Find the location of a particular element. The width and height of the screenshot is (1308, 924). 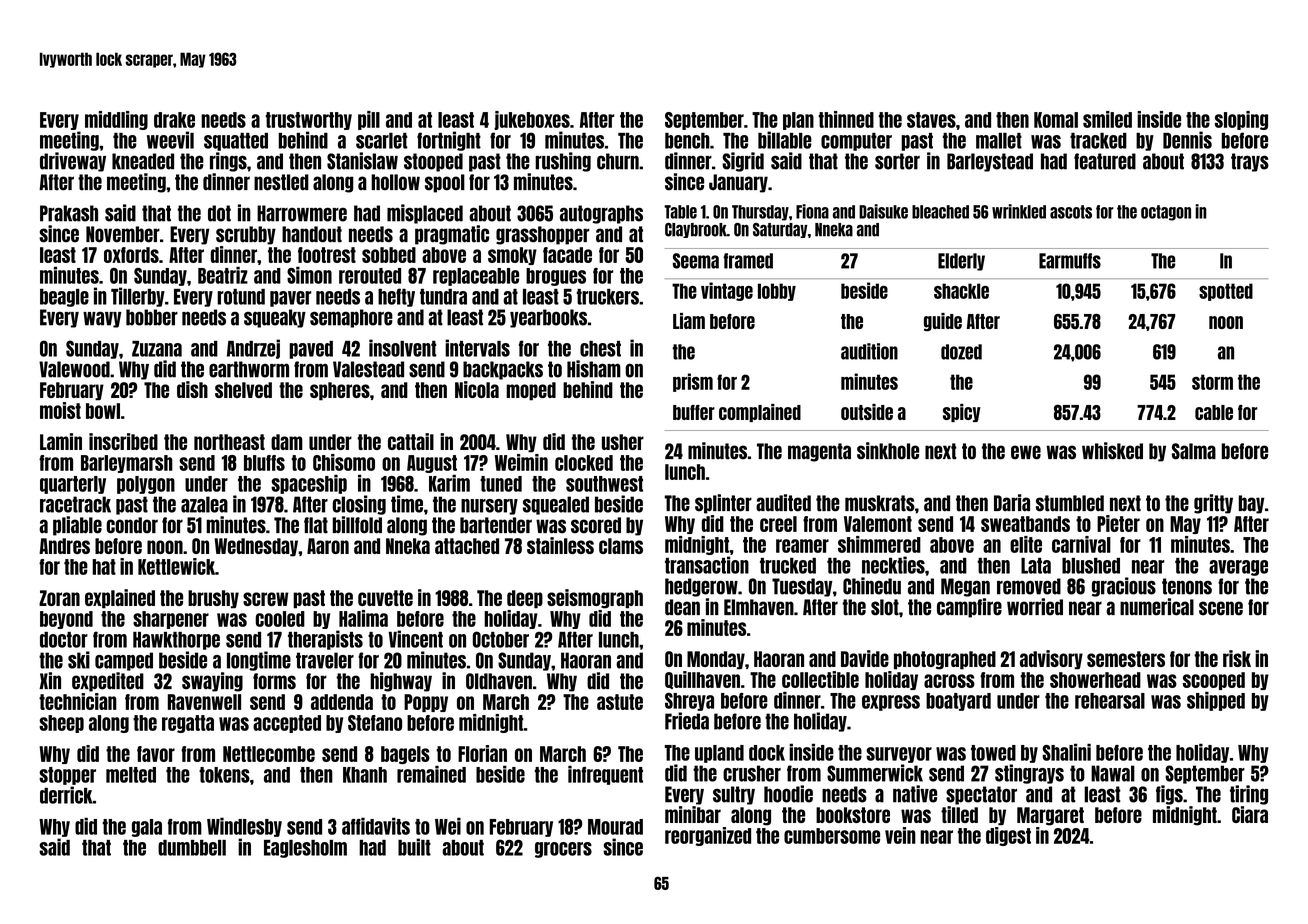

prism is located at coordinates (693, 382).
